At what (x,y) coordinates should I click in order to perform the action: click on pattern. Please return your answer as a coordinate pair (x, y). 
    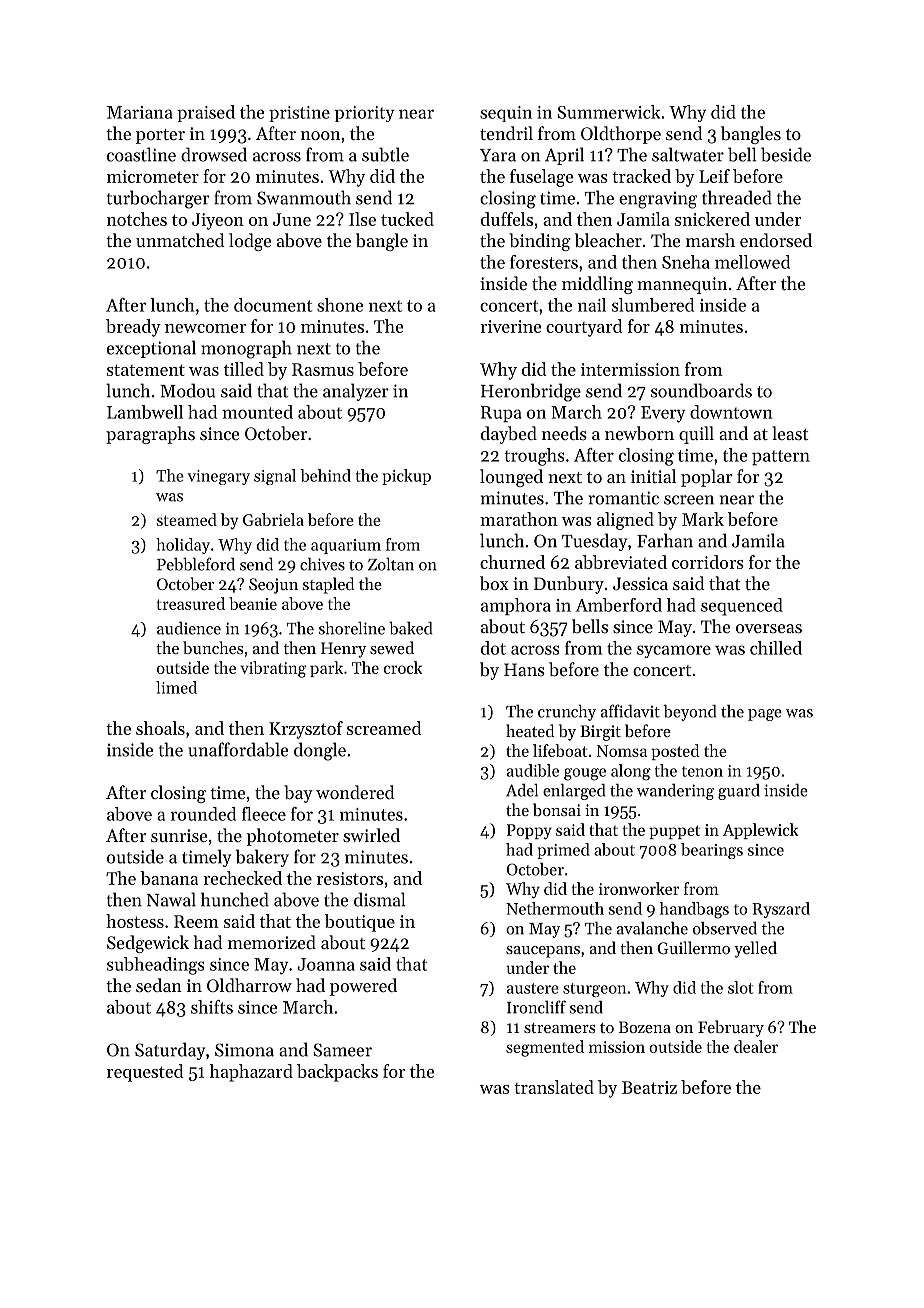
    Looking at the image, I should click on (781, 457).
